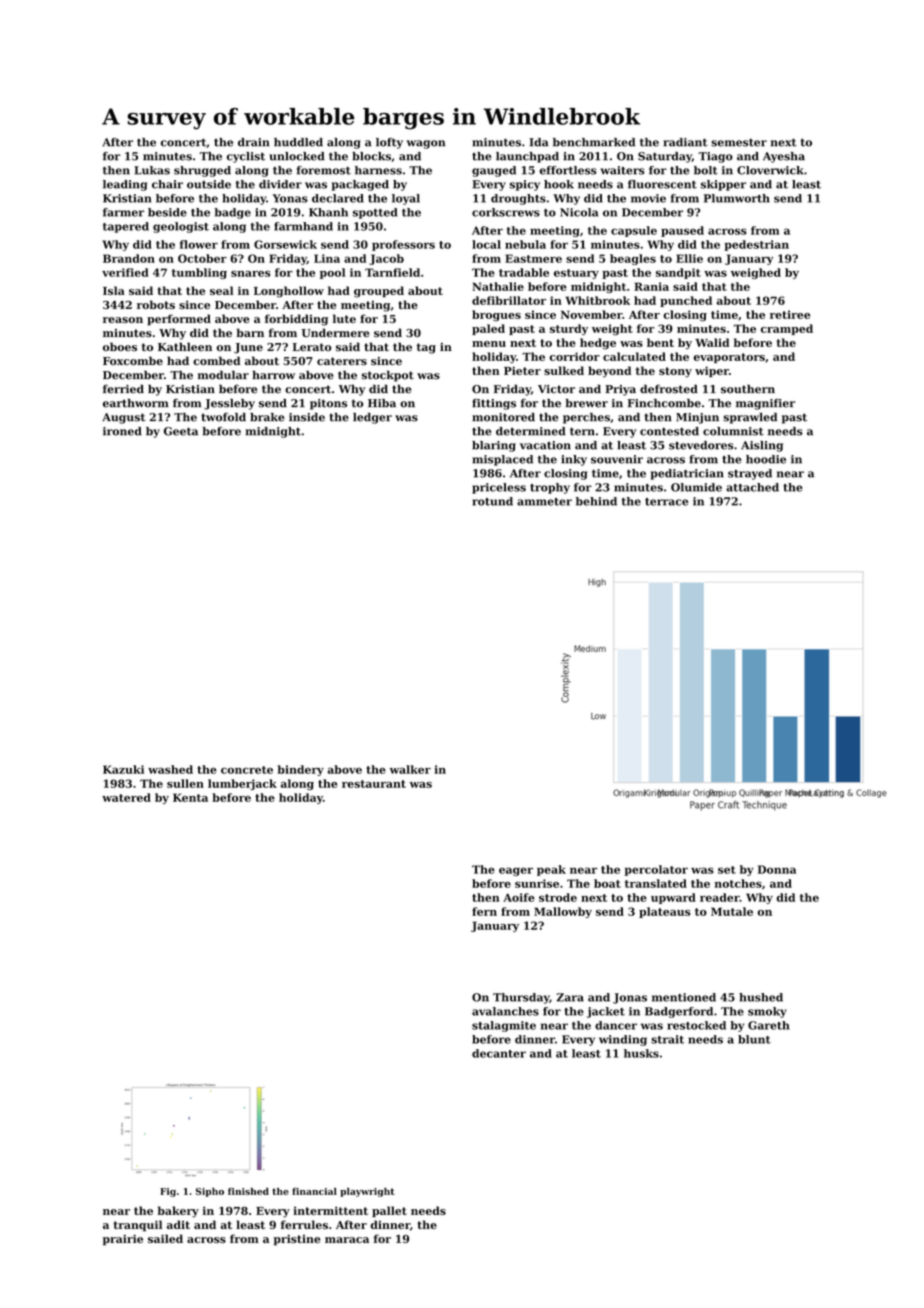 This screenshot has height=1308, width=924. Describe the element at coordinates (123, 320) in the screenshot. I see `reason` at that location.
